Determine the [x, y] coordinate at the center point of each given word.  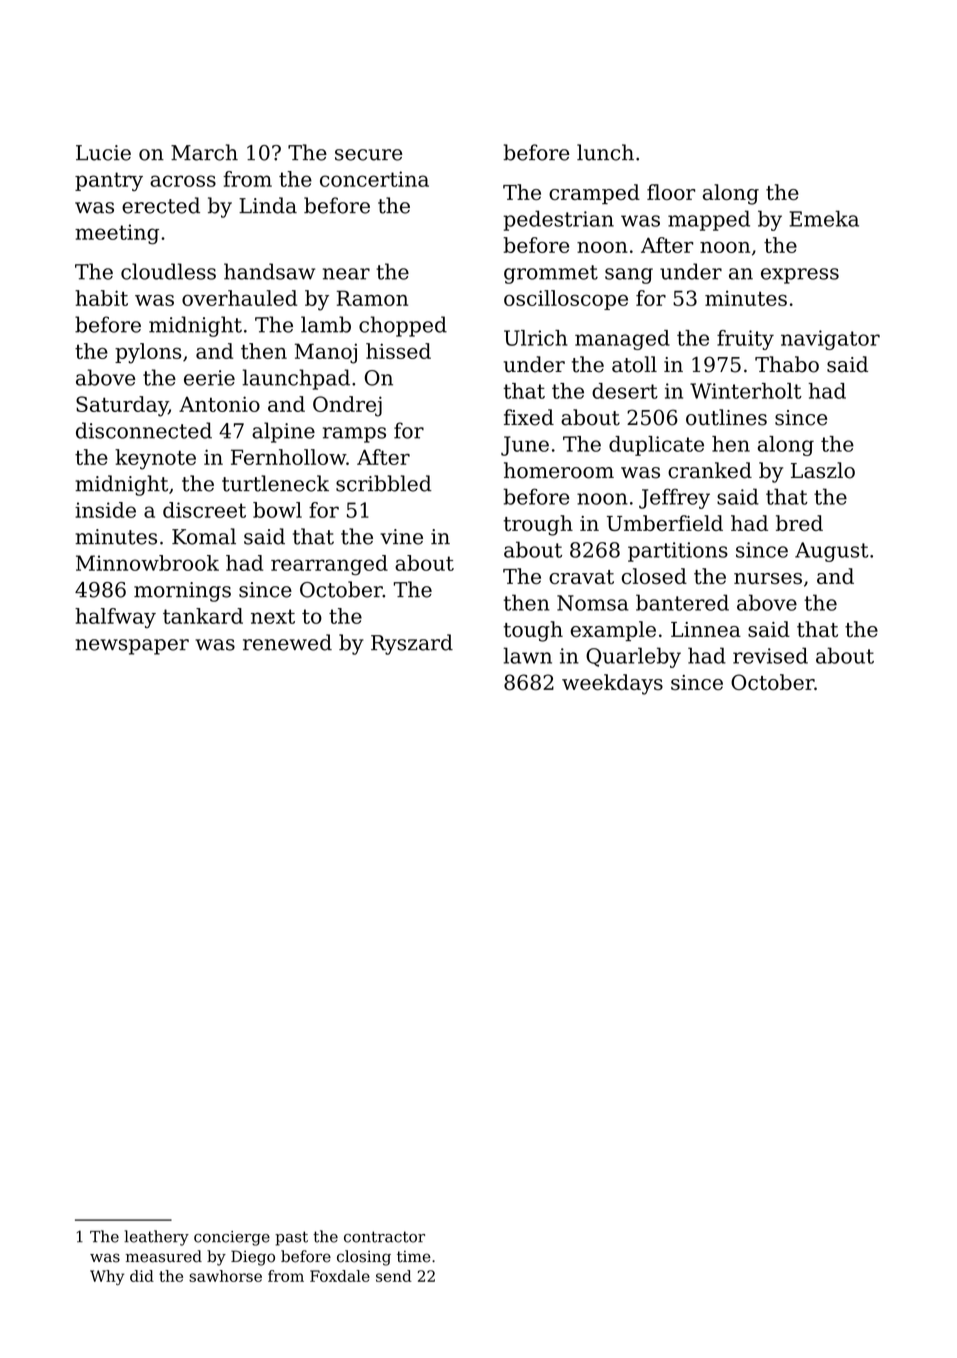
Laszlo [823, 470]
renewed [287, 642]
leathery [156, 1238]
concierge [232, 1238]
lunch [605, 152]
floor [671, 192]
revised [770, 655]
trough [538, 525]
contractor [384, 1237]
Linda [268, 205]
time [414, 1257]
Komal [204, 536]
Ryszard [412, 644]
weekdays [612, 684]
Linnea [706, 629]
